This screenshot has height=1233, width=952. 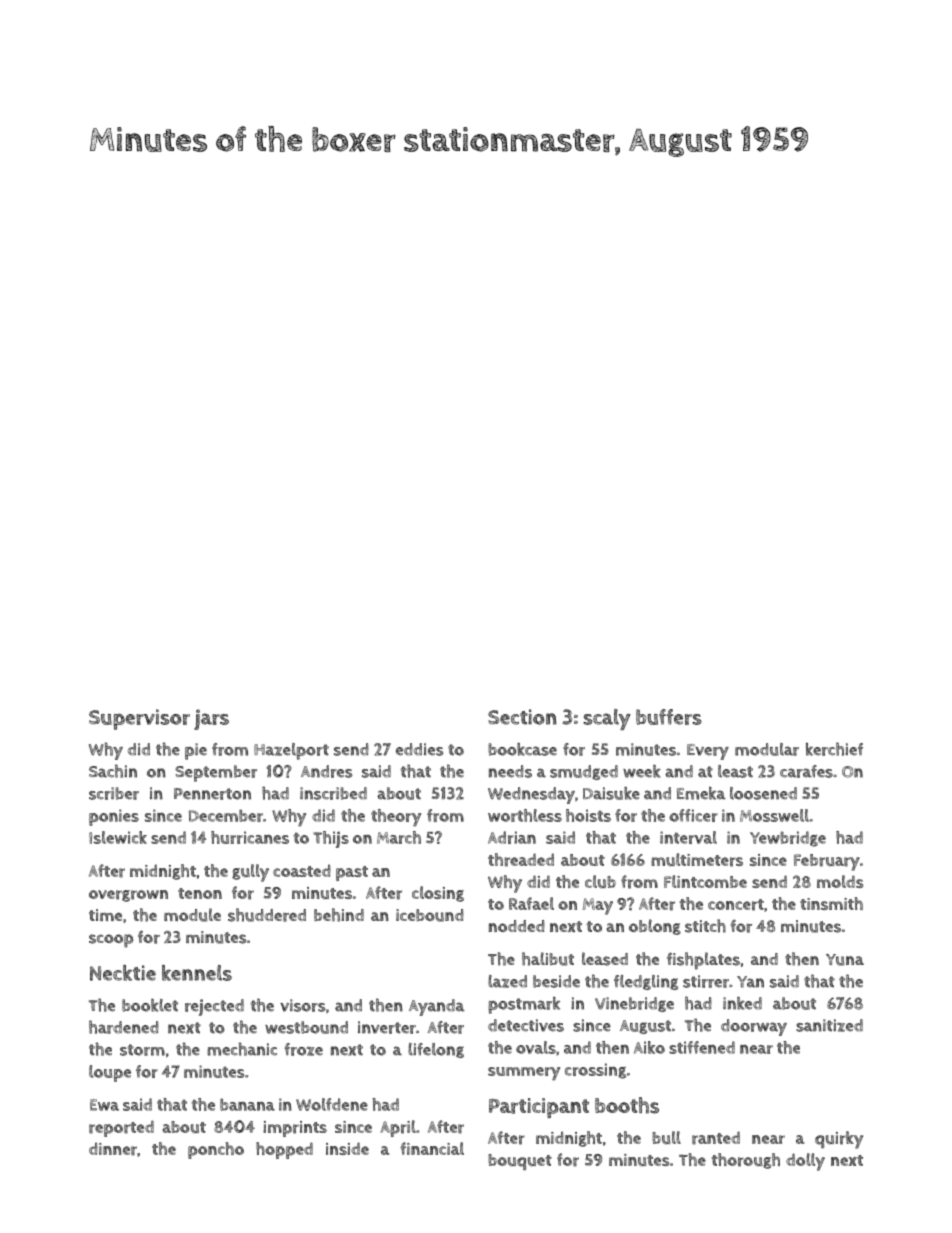 I want to click on Ayanda, so click(x=437, y=1007).
